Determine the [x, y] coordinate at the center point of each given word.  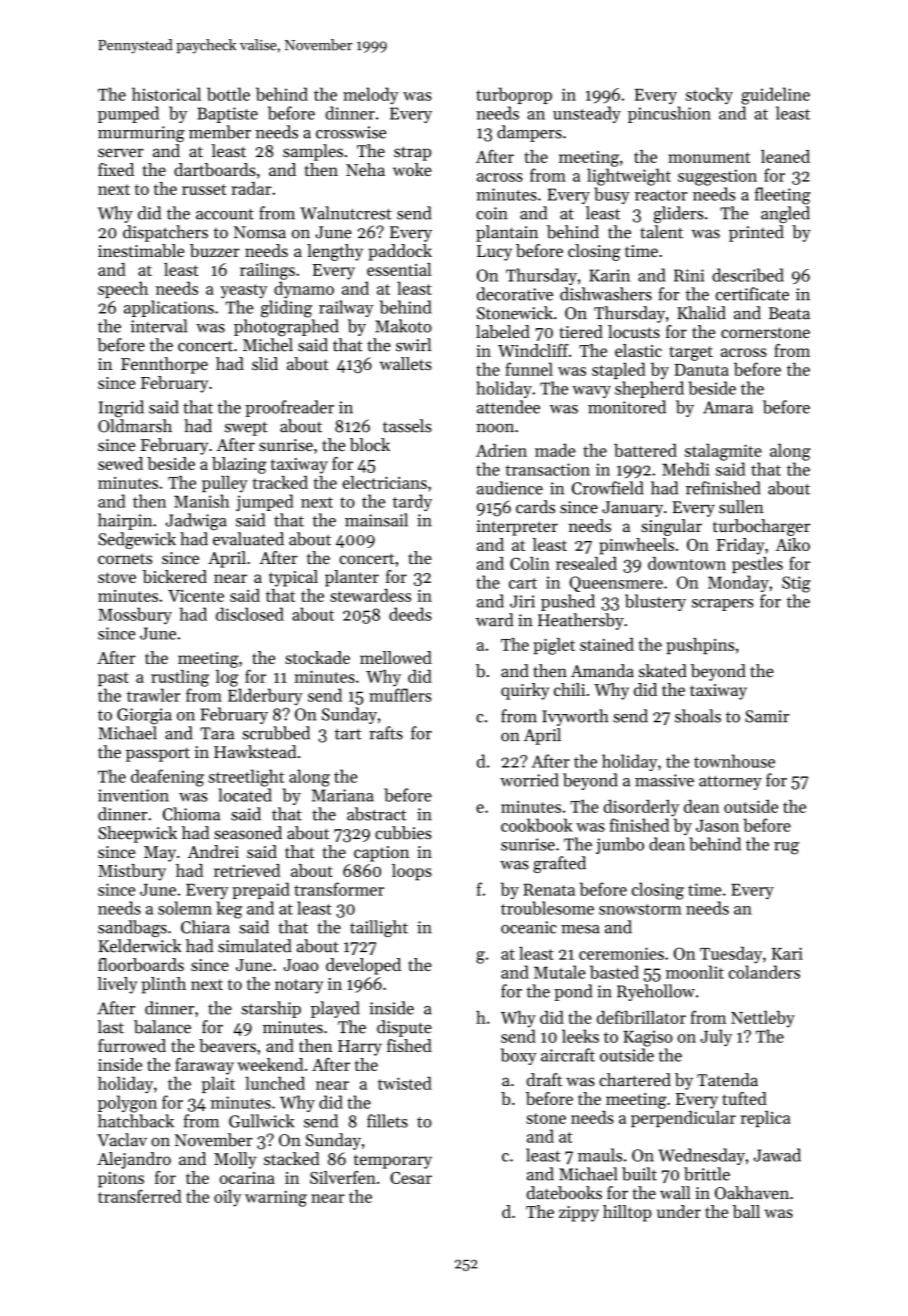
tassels [407, 426]
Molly [235, 1160]
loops [412, 872]
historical [166, 94]
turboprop [514, 95]
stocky [709, 95]
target [691, 353]
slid [265, 363]
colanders [764, 972]
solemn [185, 908]
